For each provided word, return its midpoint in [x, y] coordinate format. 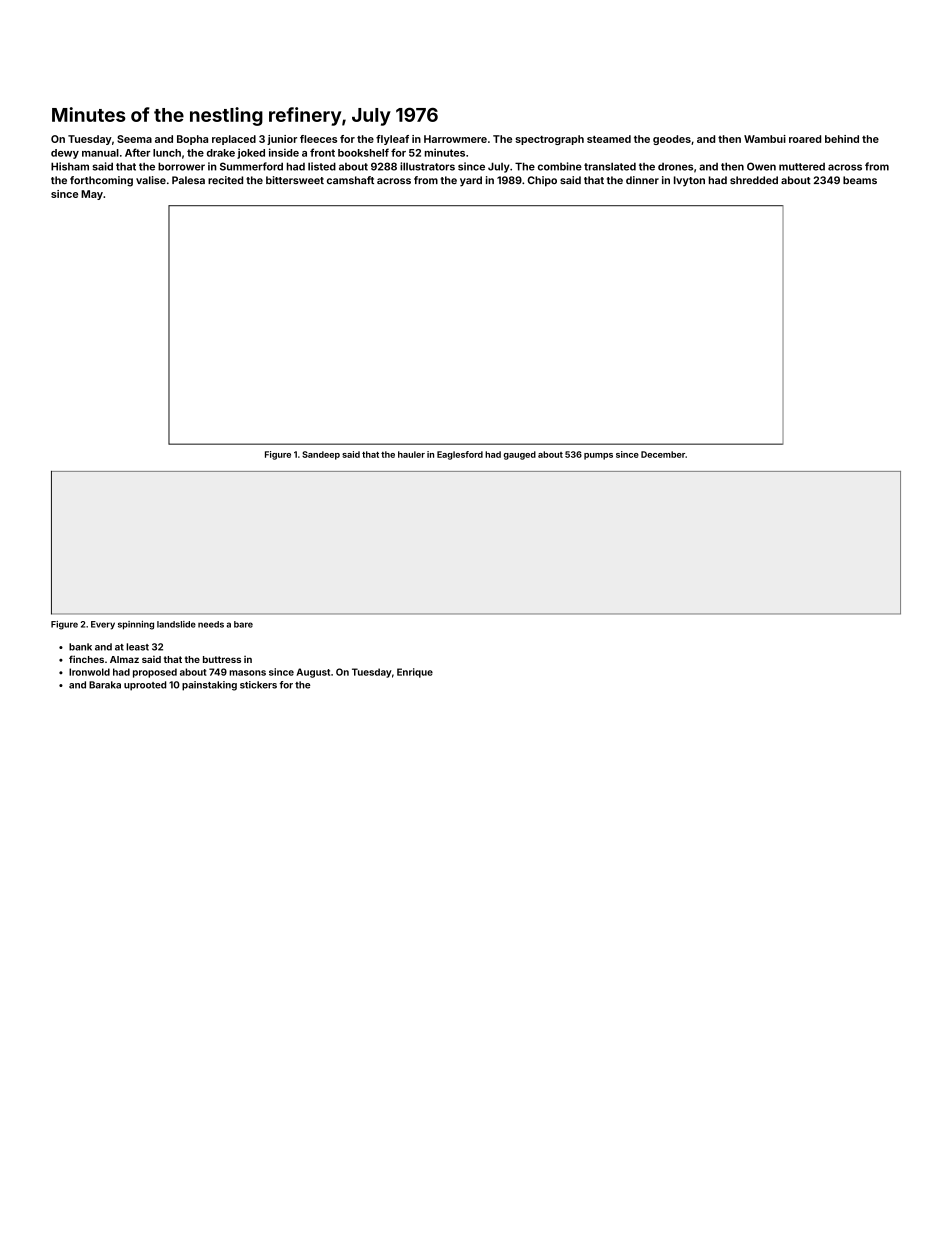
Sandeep [321, 455]
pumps [598, 456]
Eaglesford [460, 455]
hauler [411, 454]
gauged [519, 455]
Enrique [415, 673]
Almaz [124, 659]
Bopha [192, 140]
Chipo [542, 181]
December [663, 454]
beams [860, 180]
